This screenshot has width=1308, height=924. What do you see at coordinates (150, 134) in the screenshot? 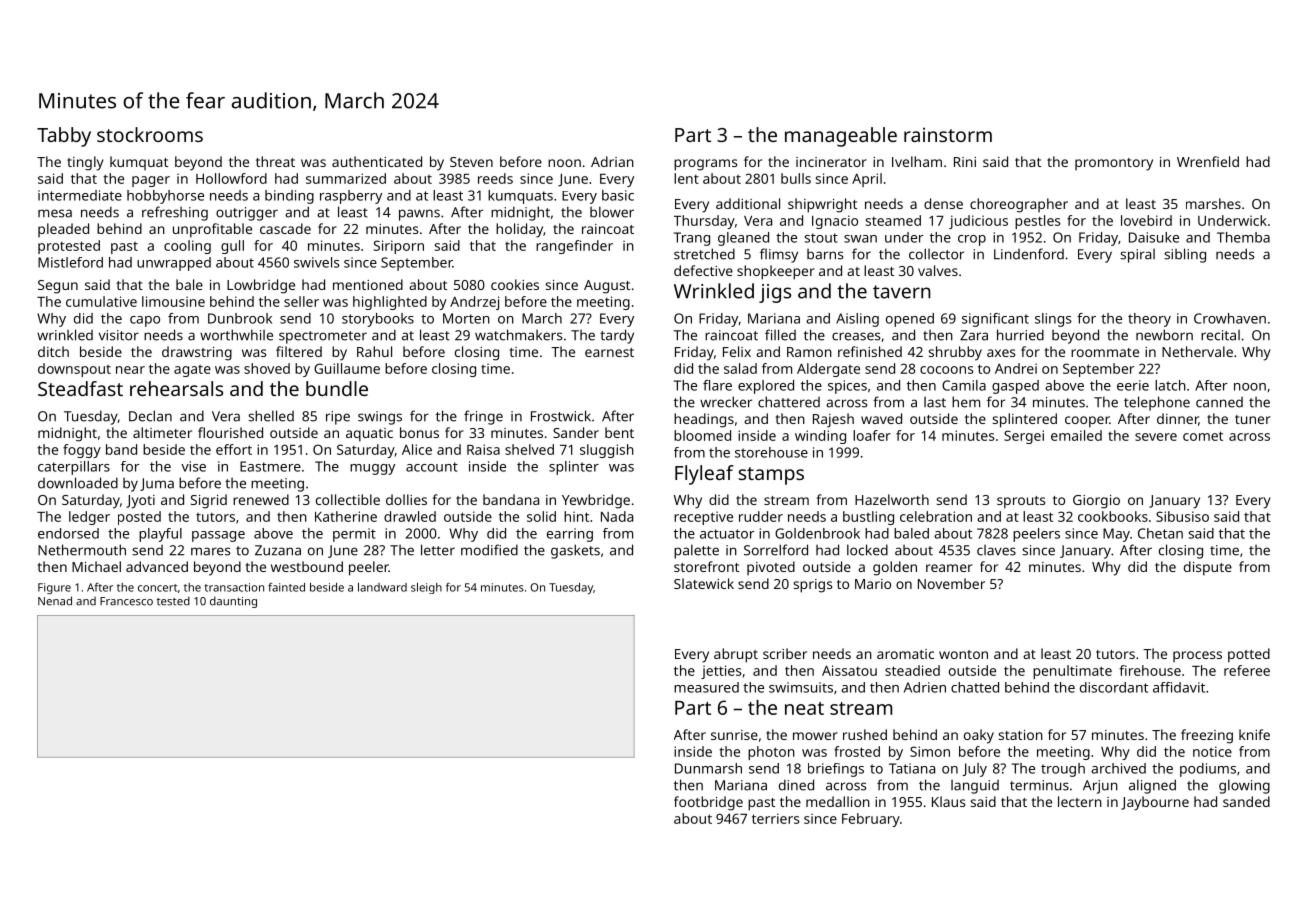
I see `stockrooms` at bounding box center [150, 134].
